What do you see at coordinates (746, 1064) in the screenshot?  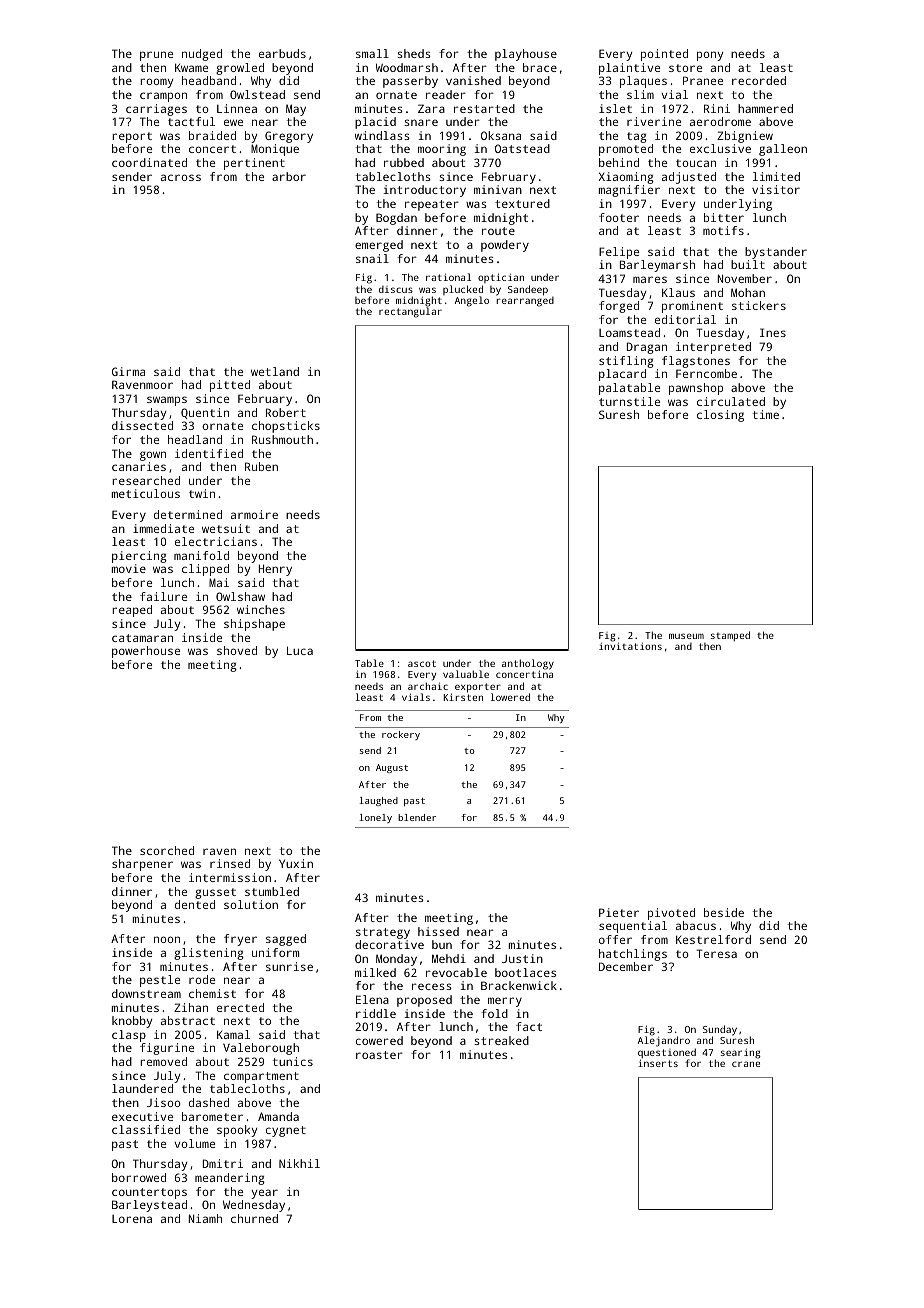 I see `crane` at bounding box center [746, 1064].
